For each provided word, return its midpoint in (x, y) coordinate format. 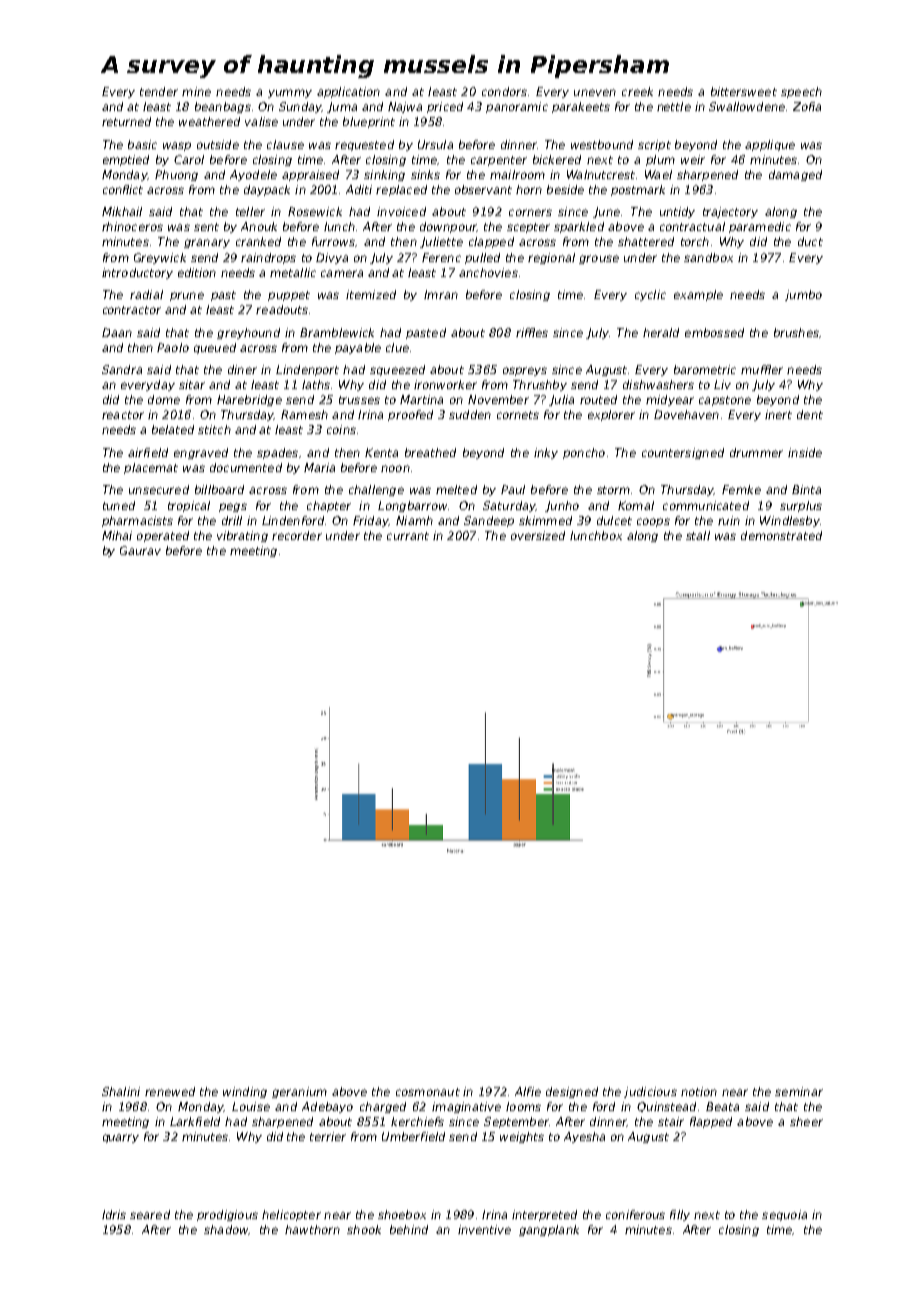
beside (565, 189)
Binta (806, 489)
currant (408, 536)
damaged (795, 175)
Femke (741, 489)
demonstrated (781, 535)
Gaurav (140, 550)
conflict (123, 189)
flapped (711, 1122)
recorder (297, 535)
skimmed (545, 520)
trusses (359, 400)
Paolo (173, 347)
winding (245, 1092)
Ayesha (584, 1137)
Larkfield (195, 1121)
